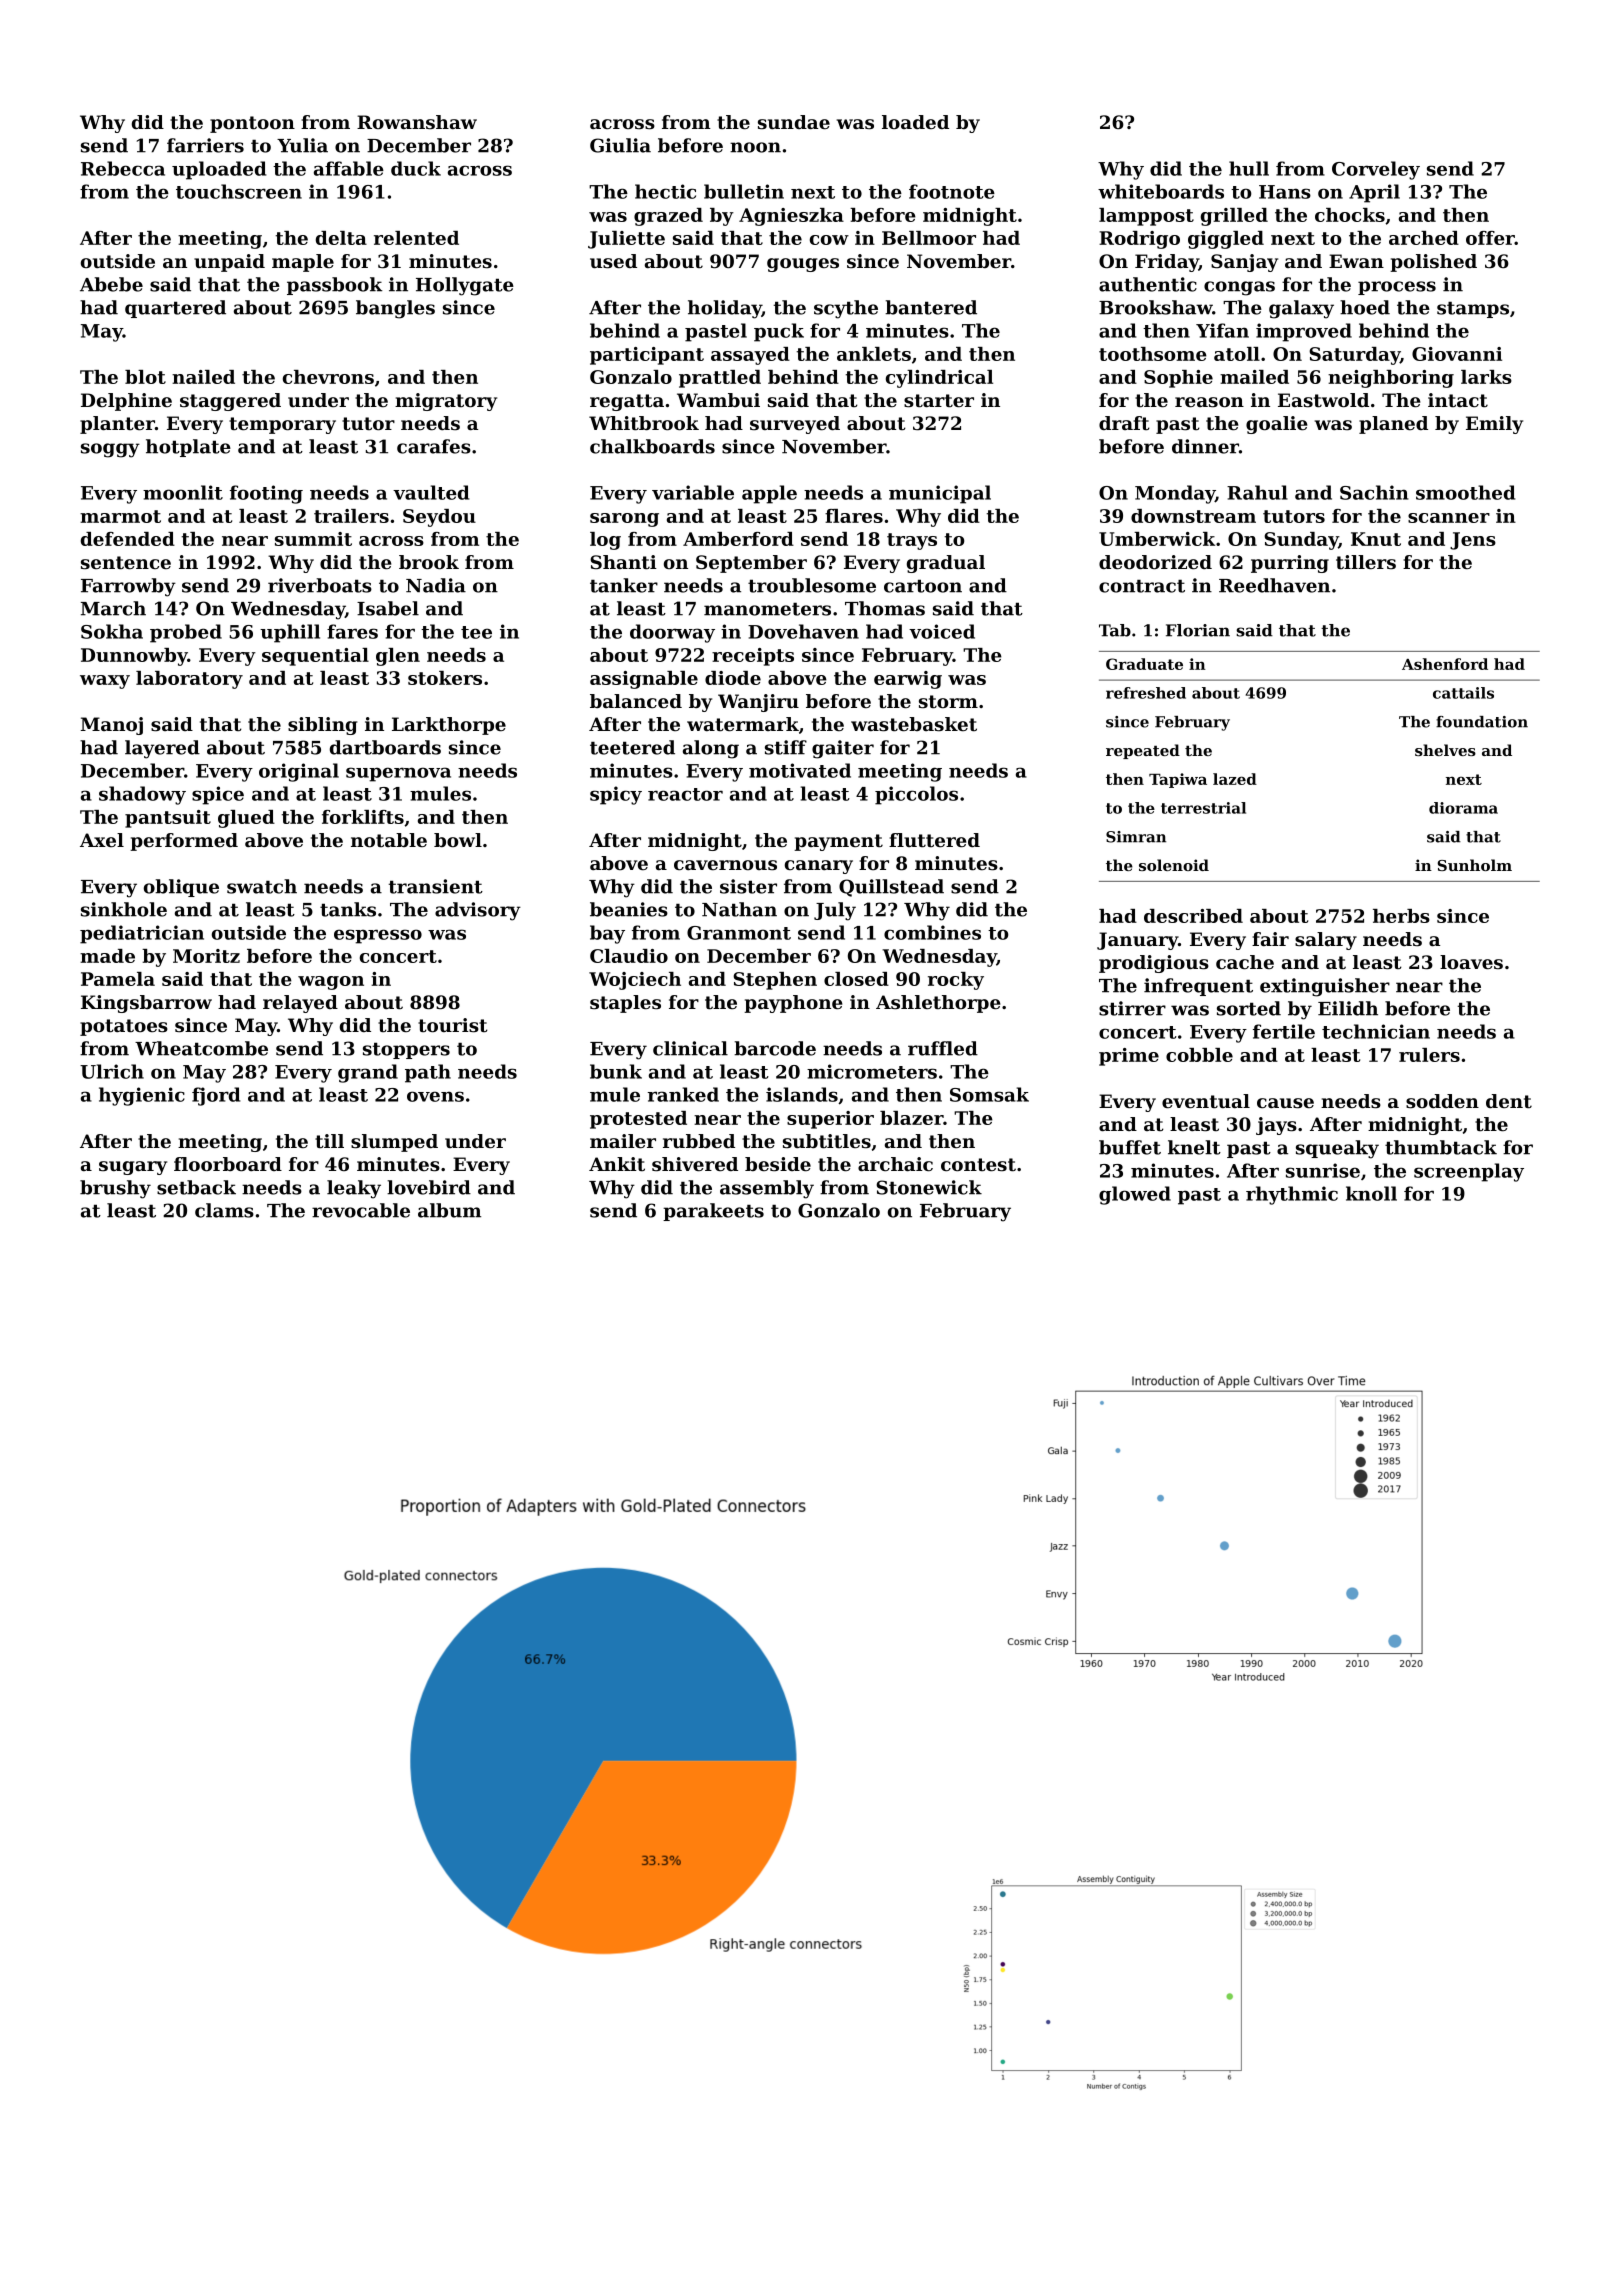 This screenshot has width=1620, height=2292. What do you see at coordinates (956, 981) in the screenshot?
I see `rocky` at bounding box center [956, 981].
